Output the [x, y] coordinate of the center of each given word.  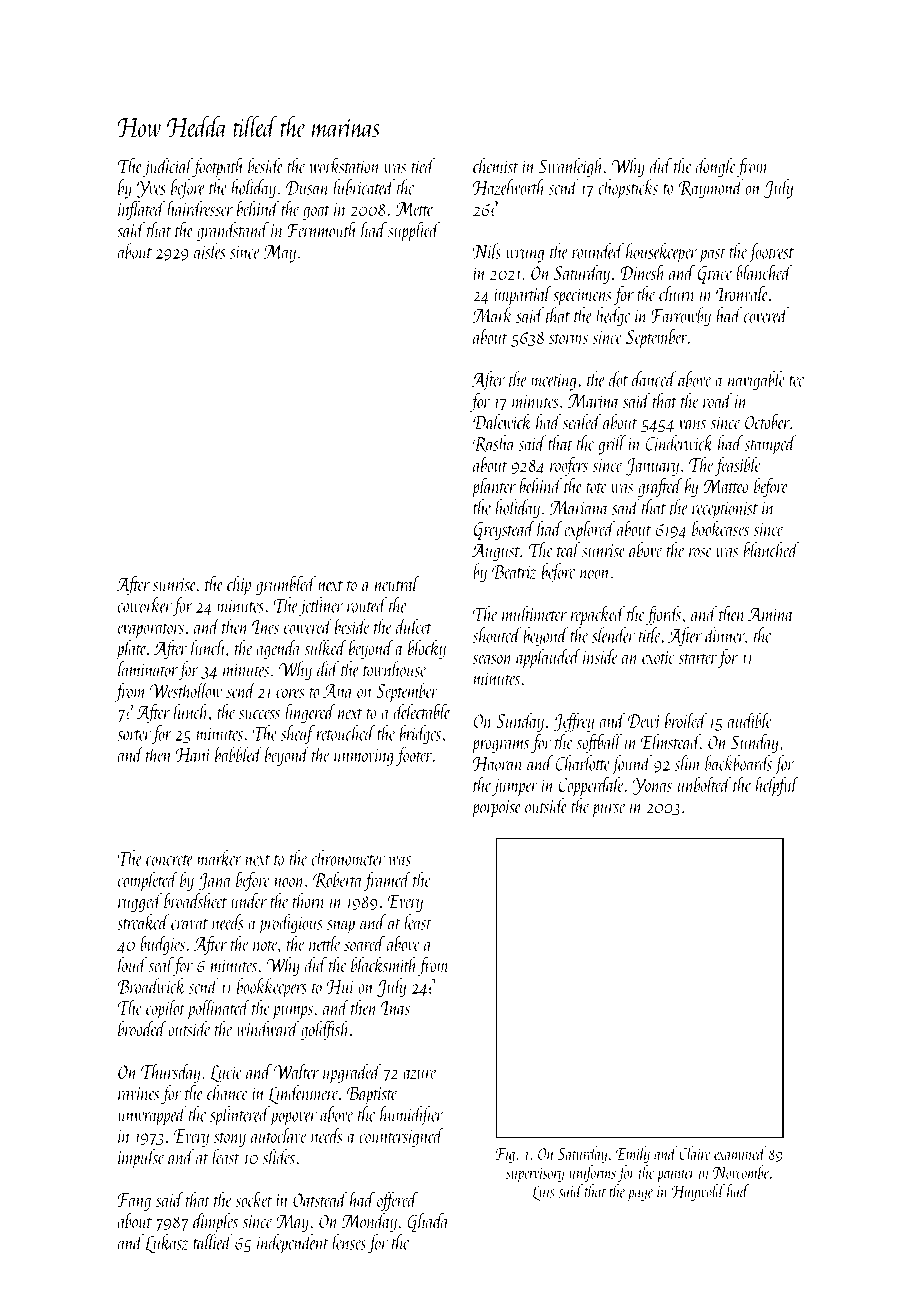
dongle [716, 167]
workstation [344, 166]
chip [239, 586]
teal [569, 550]
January [652, 467]
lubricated [364, 187]
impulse [141, 1159]
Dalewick [502, 422]
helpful [777, 786]
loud [132, 965]
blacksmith [384, 965]
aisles [210, 251]
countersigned [401, 1137]
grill [612, 445]
